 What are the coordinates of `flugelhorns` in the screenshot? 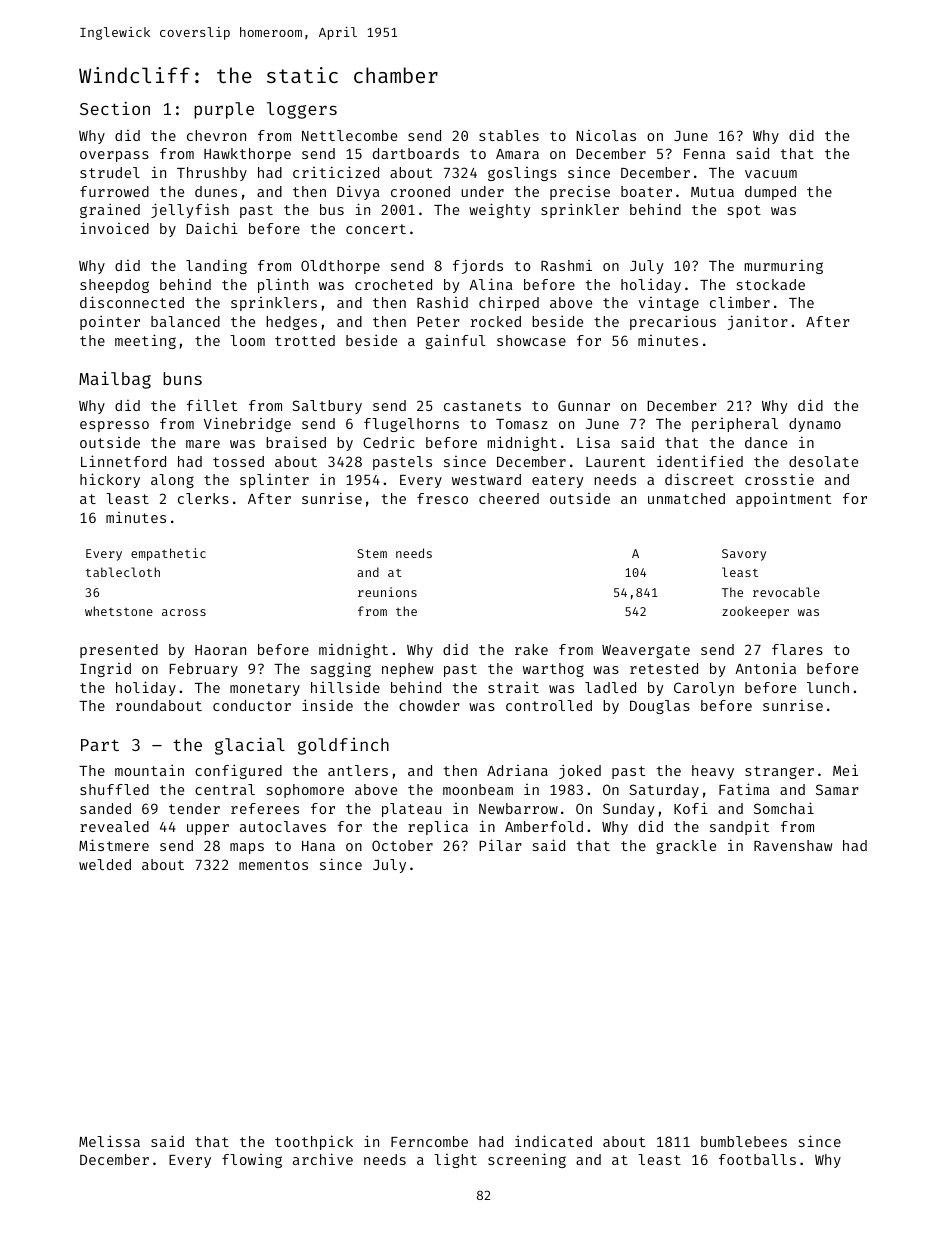 It's located at (411, 425).
